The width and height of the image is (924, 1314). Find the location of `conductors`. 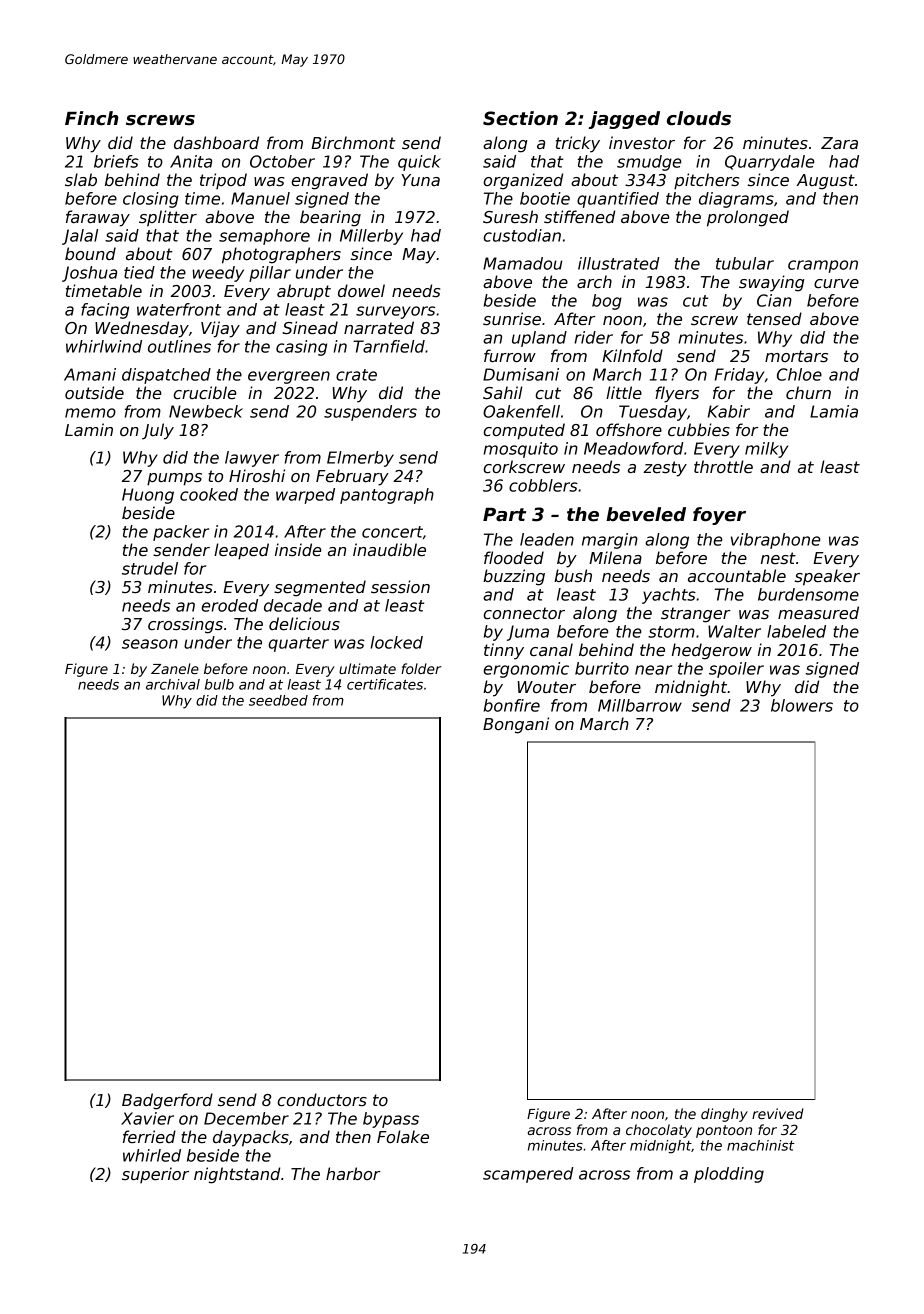

conductors is located at coordinates (322, 1099).
